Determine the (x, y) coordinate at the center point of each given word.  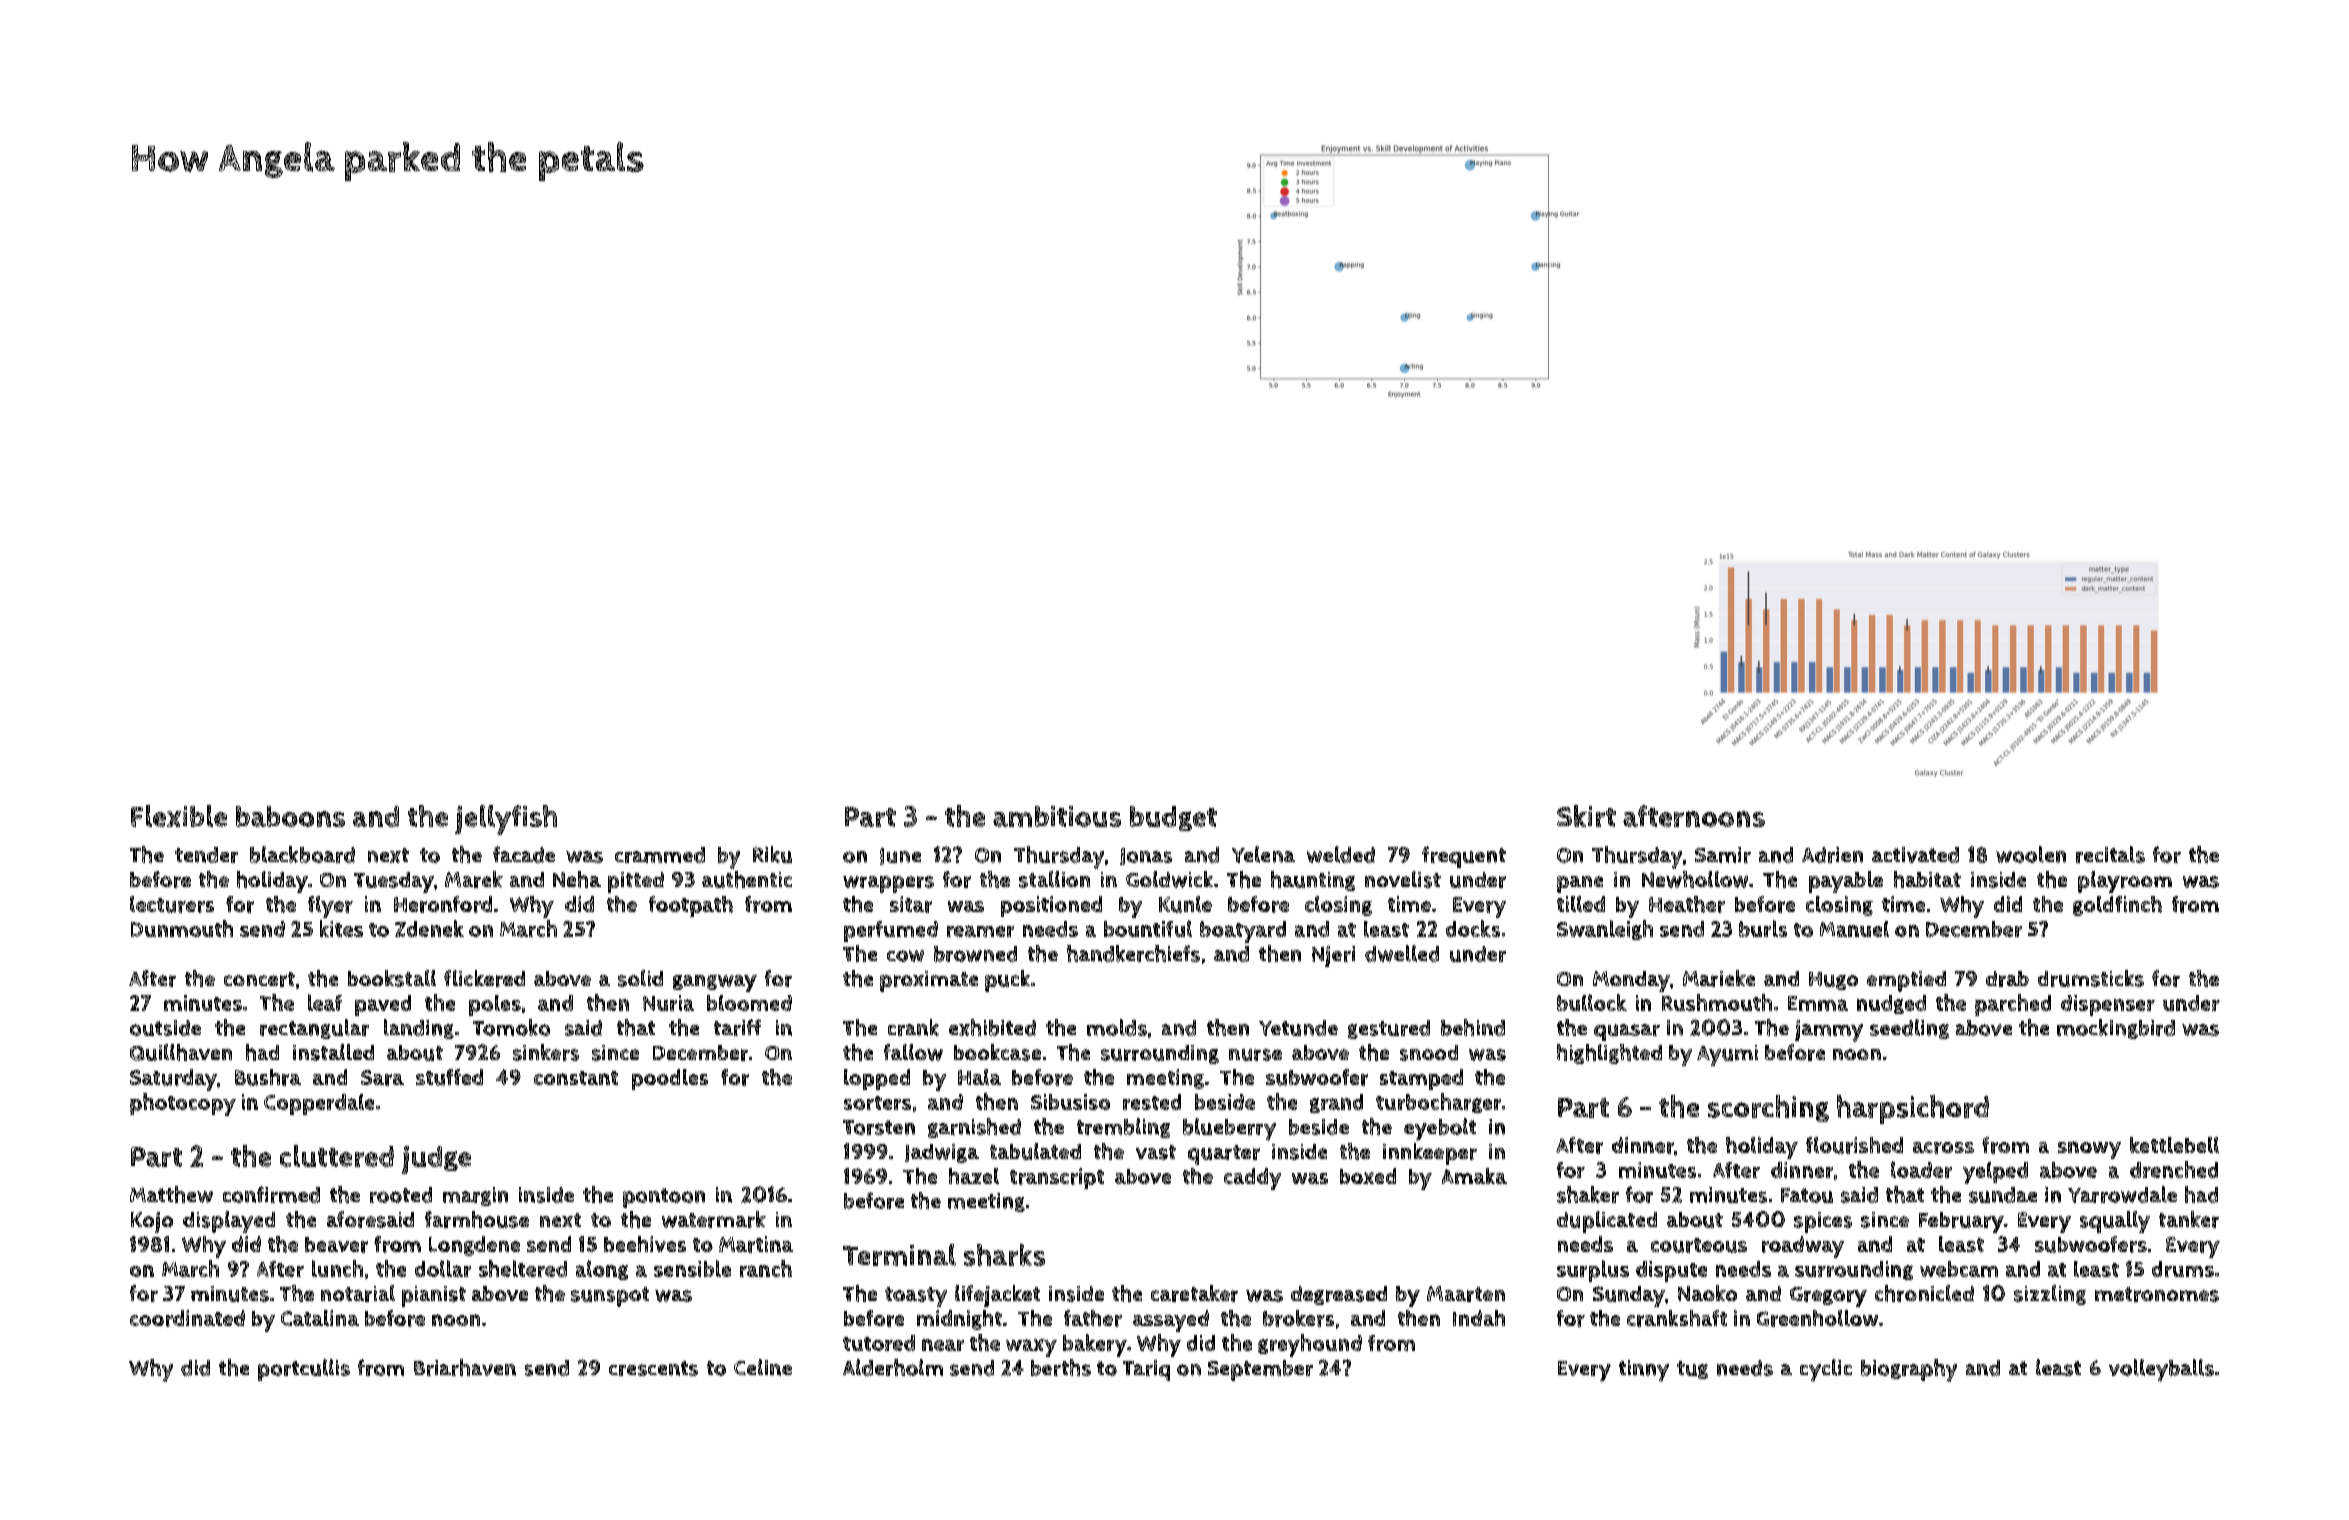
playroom (2125, 882)
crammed (660, 855)
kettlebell (2174, 1145)
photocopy (183, 1104)
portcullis (304, 1370)
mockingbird (2116, 1029)
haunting (1313, 881)
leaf (325, 1002)
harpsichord (1913, 1109)
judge (436, 1160)
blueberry (1229, 1129)
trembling (1123, 1128)
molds (1117, 1027)
